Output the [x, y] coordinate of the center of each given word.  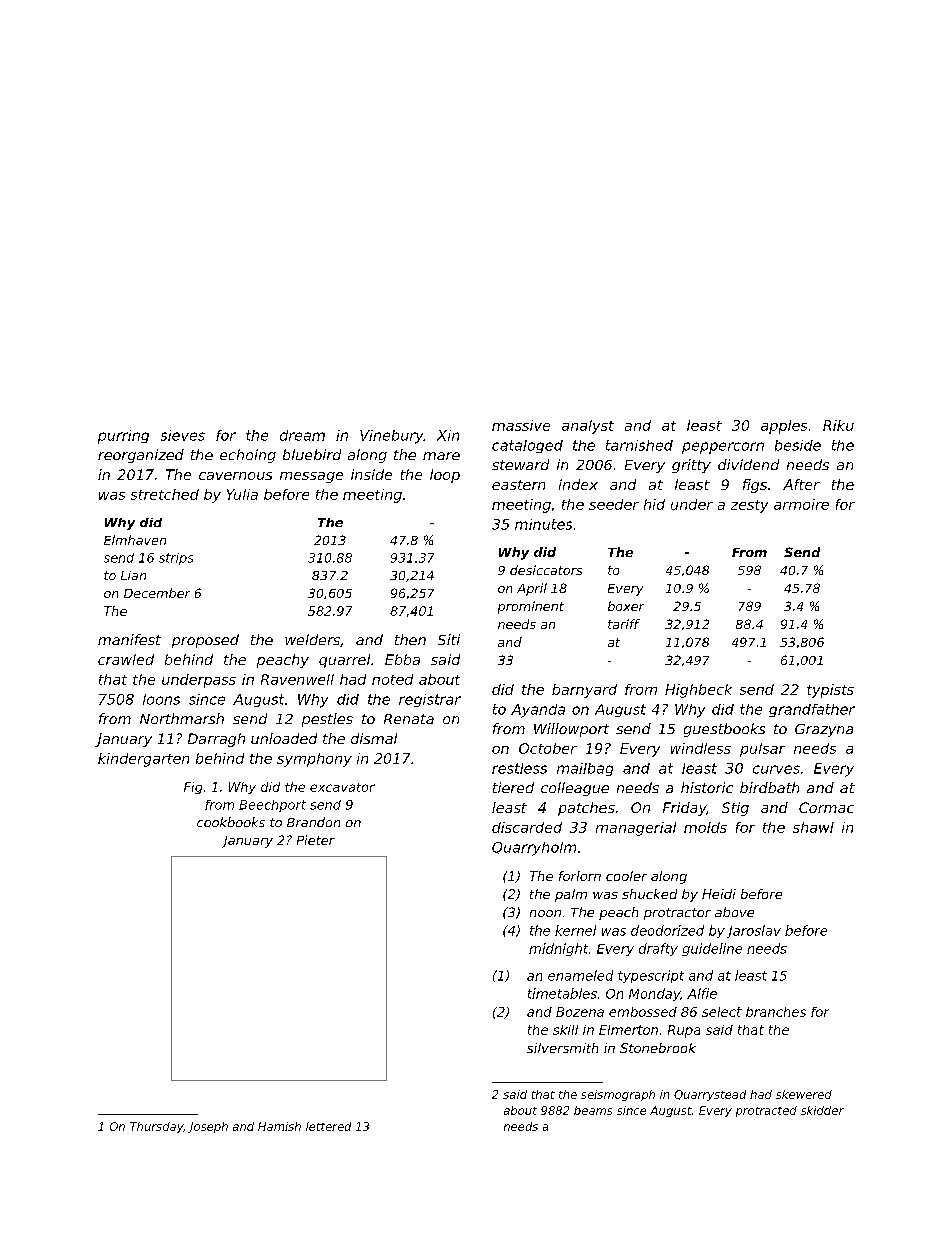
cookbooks [231, 822]
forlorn [580, 876]
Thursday [156, 1127]
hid [654, 504]
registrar [430, 700]
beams [593, 1110]
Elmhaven [135, 540]
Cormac [826, 807]
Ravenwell [297, 679]
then [410, 639]
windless [701, 748]
